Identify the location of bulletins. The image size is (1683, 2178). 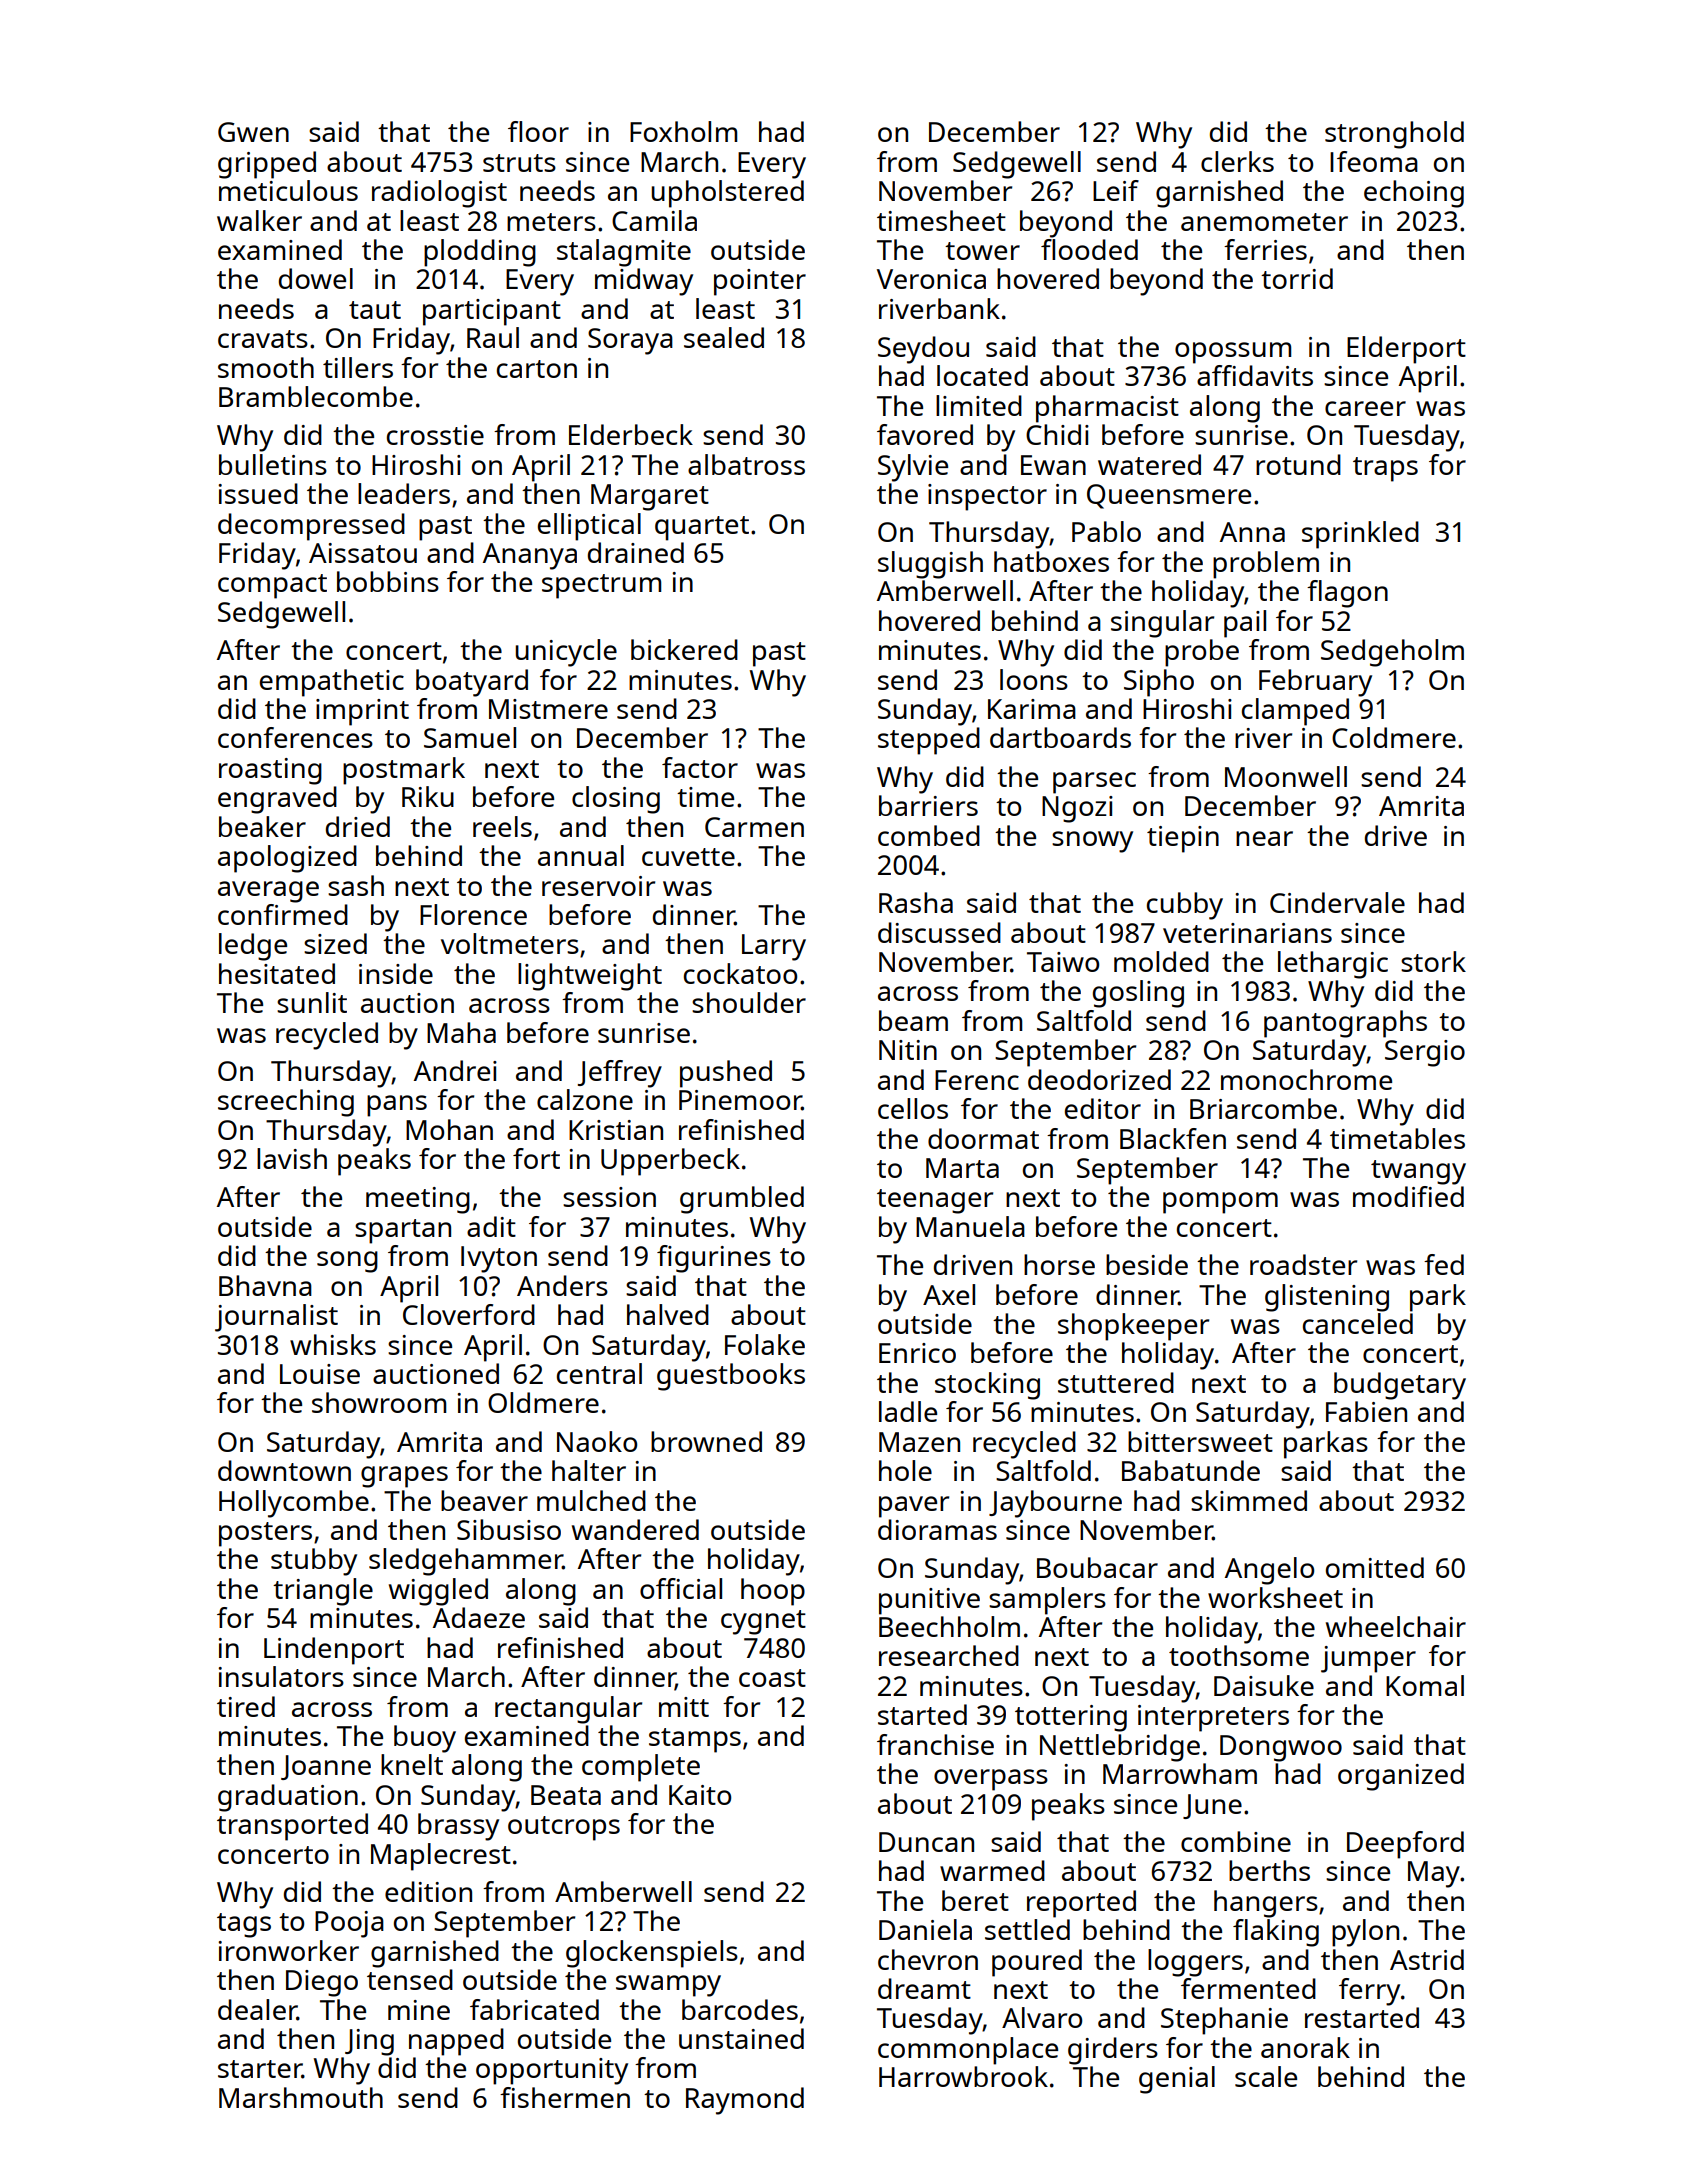
(273, 464).
